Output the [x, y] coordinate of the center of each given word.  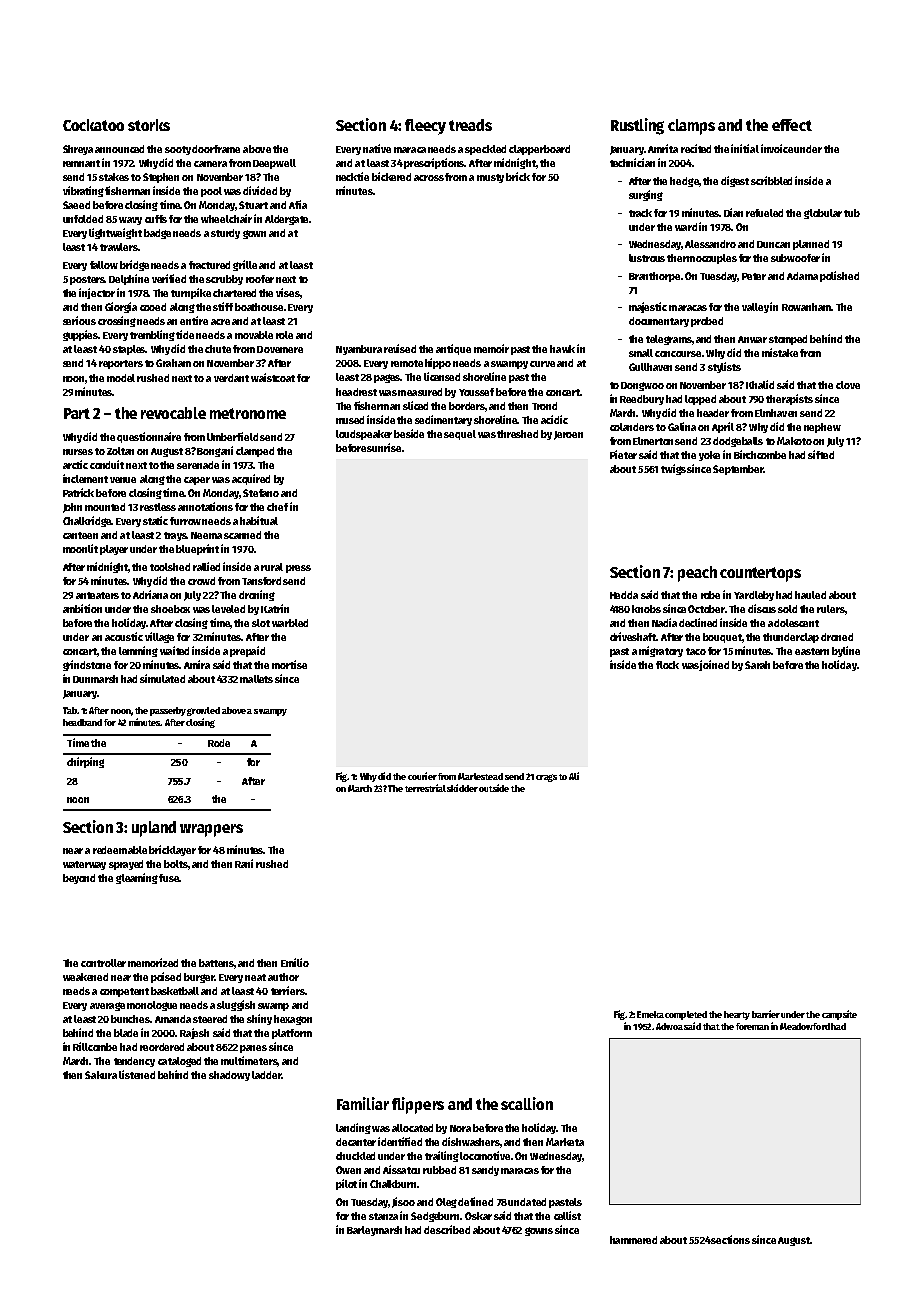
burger [199, 978]
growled [203, 711]
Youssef [476, 392]
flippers [418, 1105]
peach [697, 574]
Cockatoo [93, 125]
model [122, 378]
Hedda [624, 595]
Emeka [650, 1014]
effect [792, 125]
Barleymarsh [374, 1231]
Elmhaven [776, 413]
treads [470, 125]
